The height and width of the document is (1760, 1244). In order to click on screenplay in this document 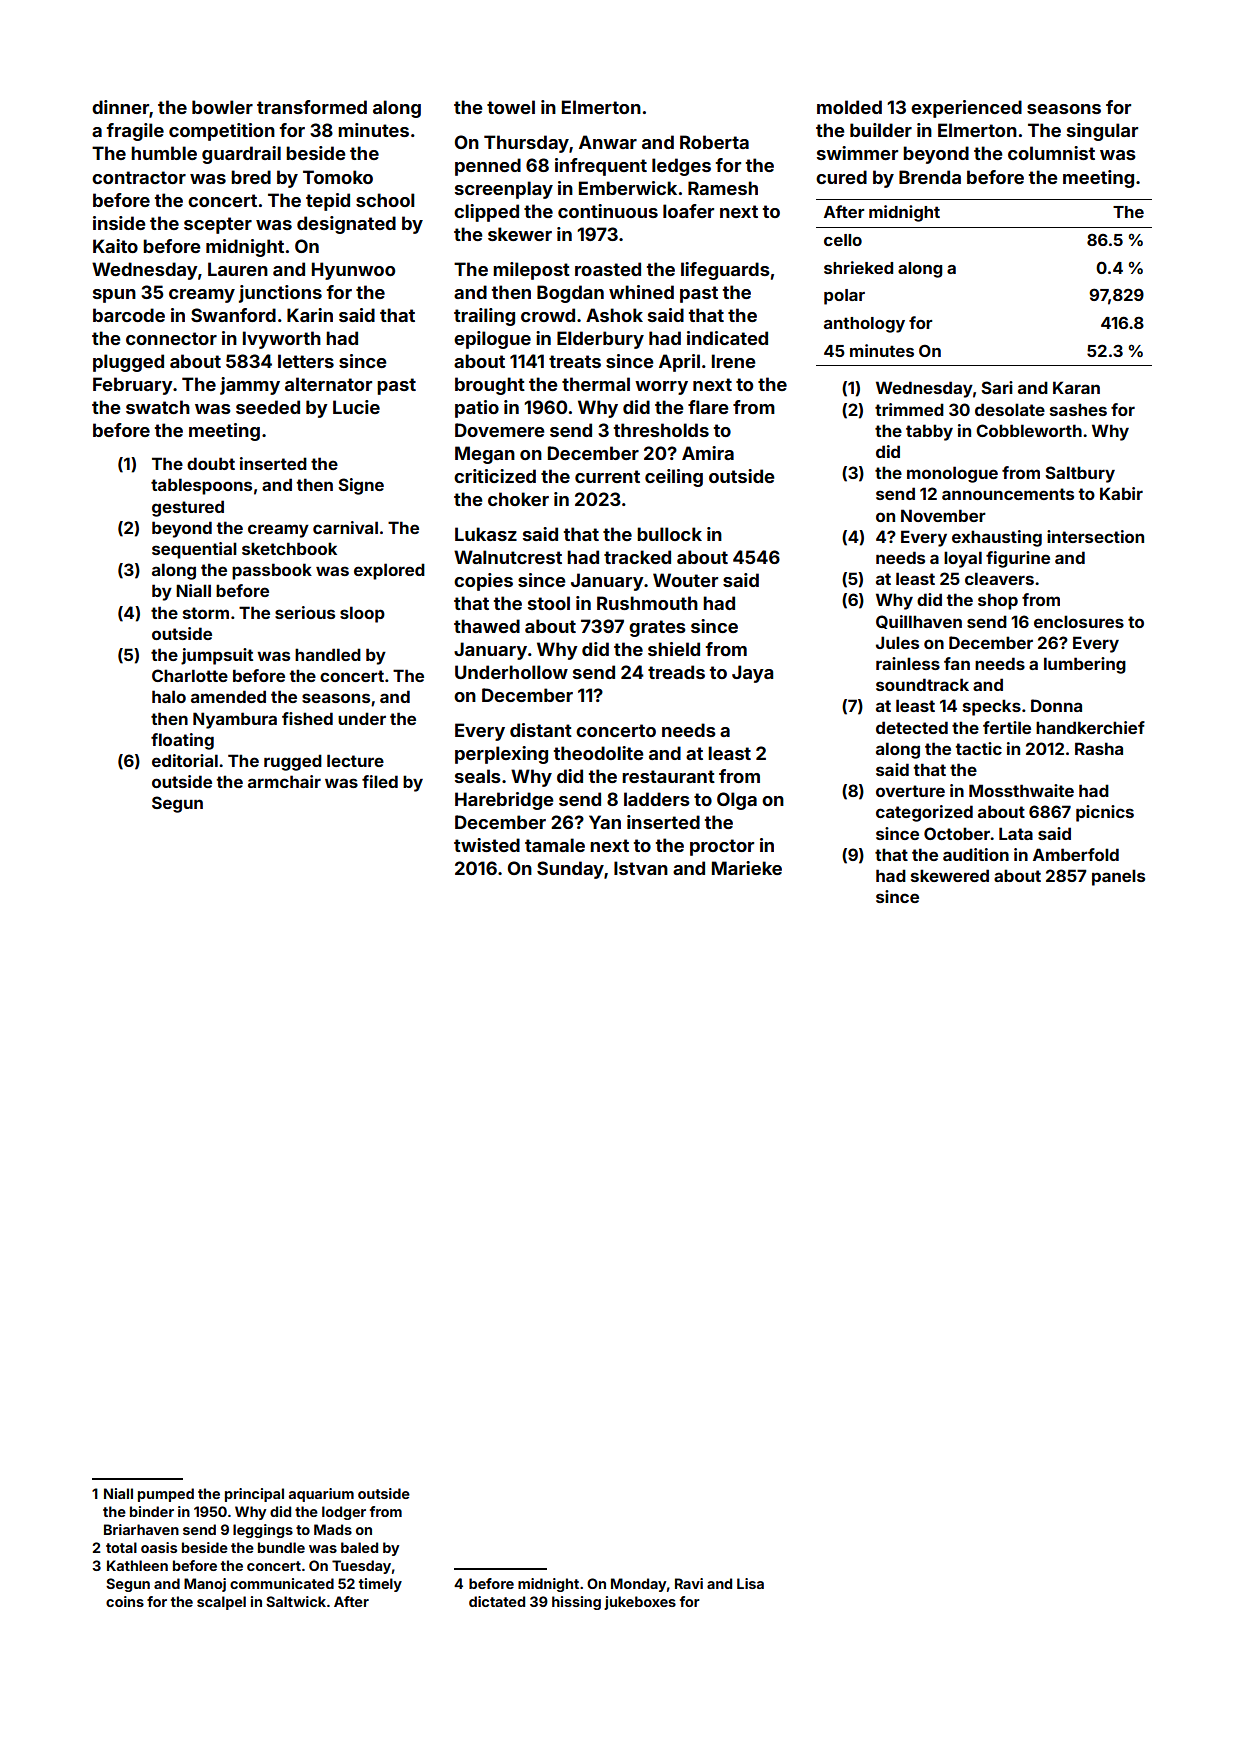, I will do `click(504, 190)`.
